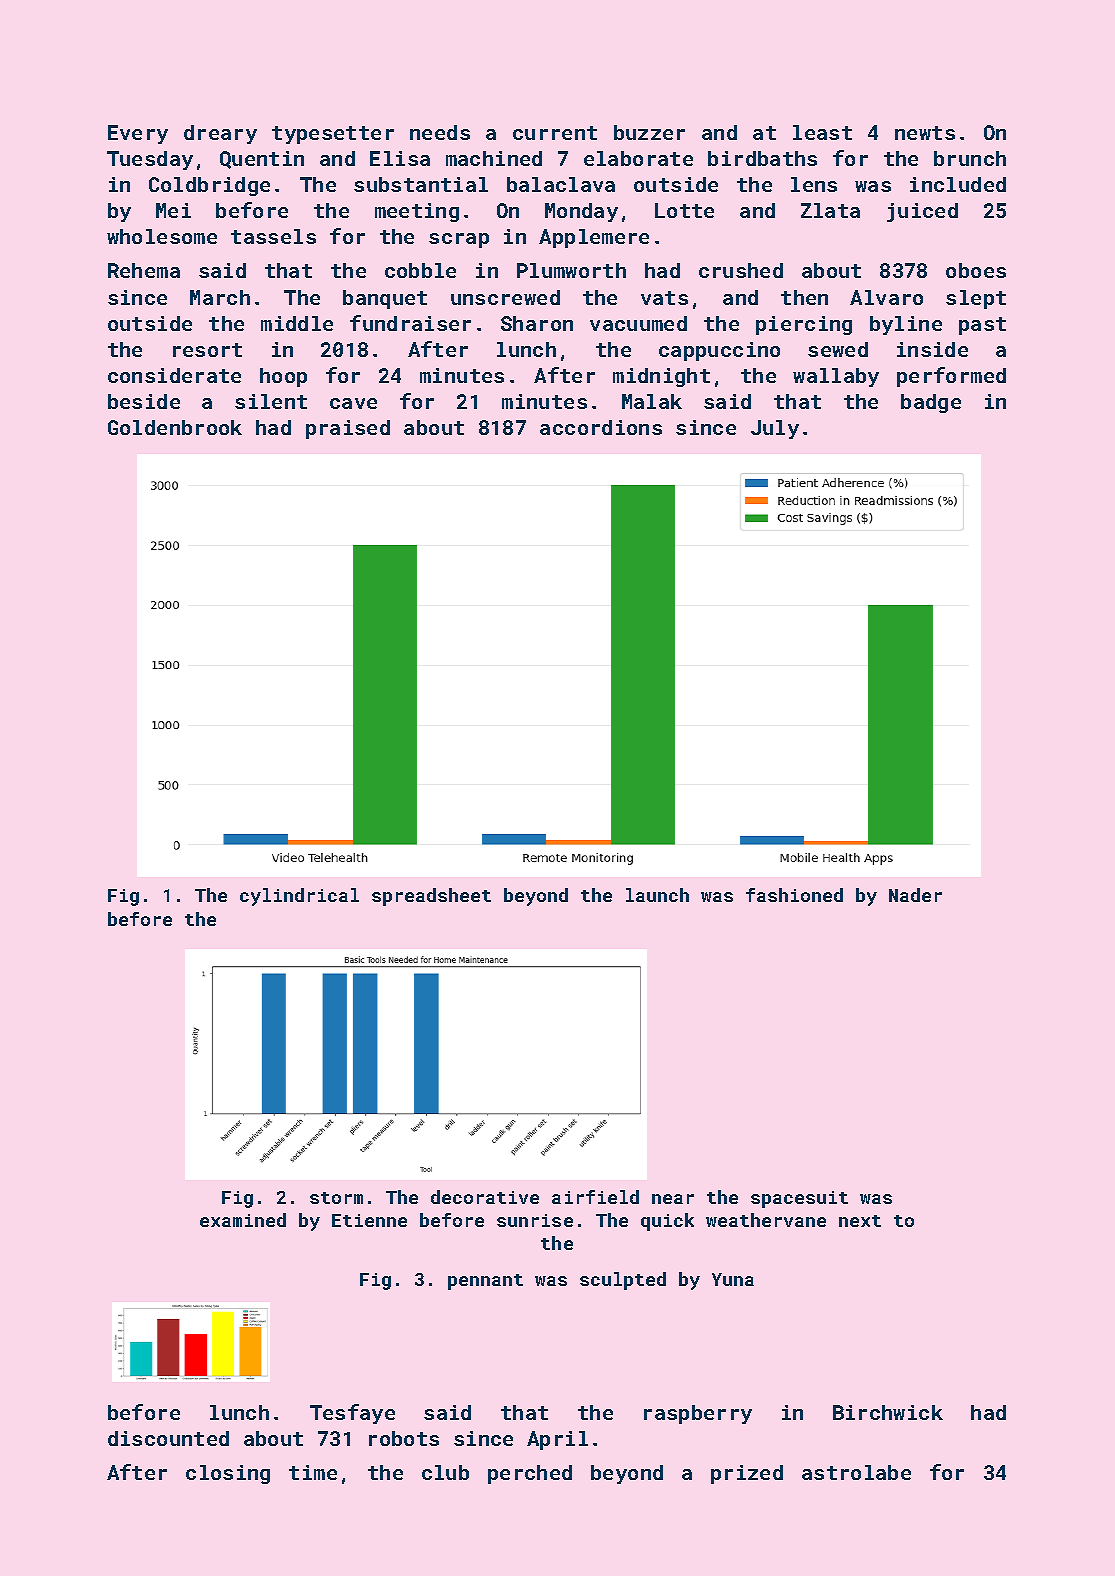 The height and width of the page is (1576, 1115). Describe the element at coordinates (271, 401) in the page. I see `silent` at that location.
